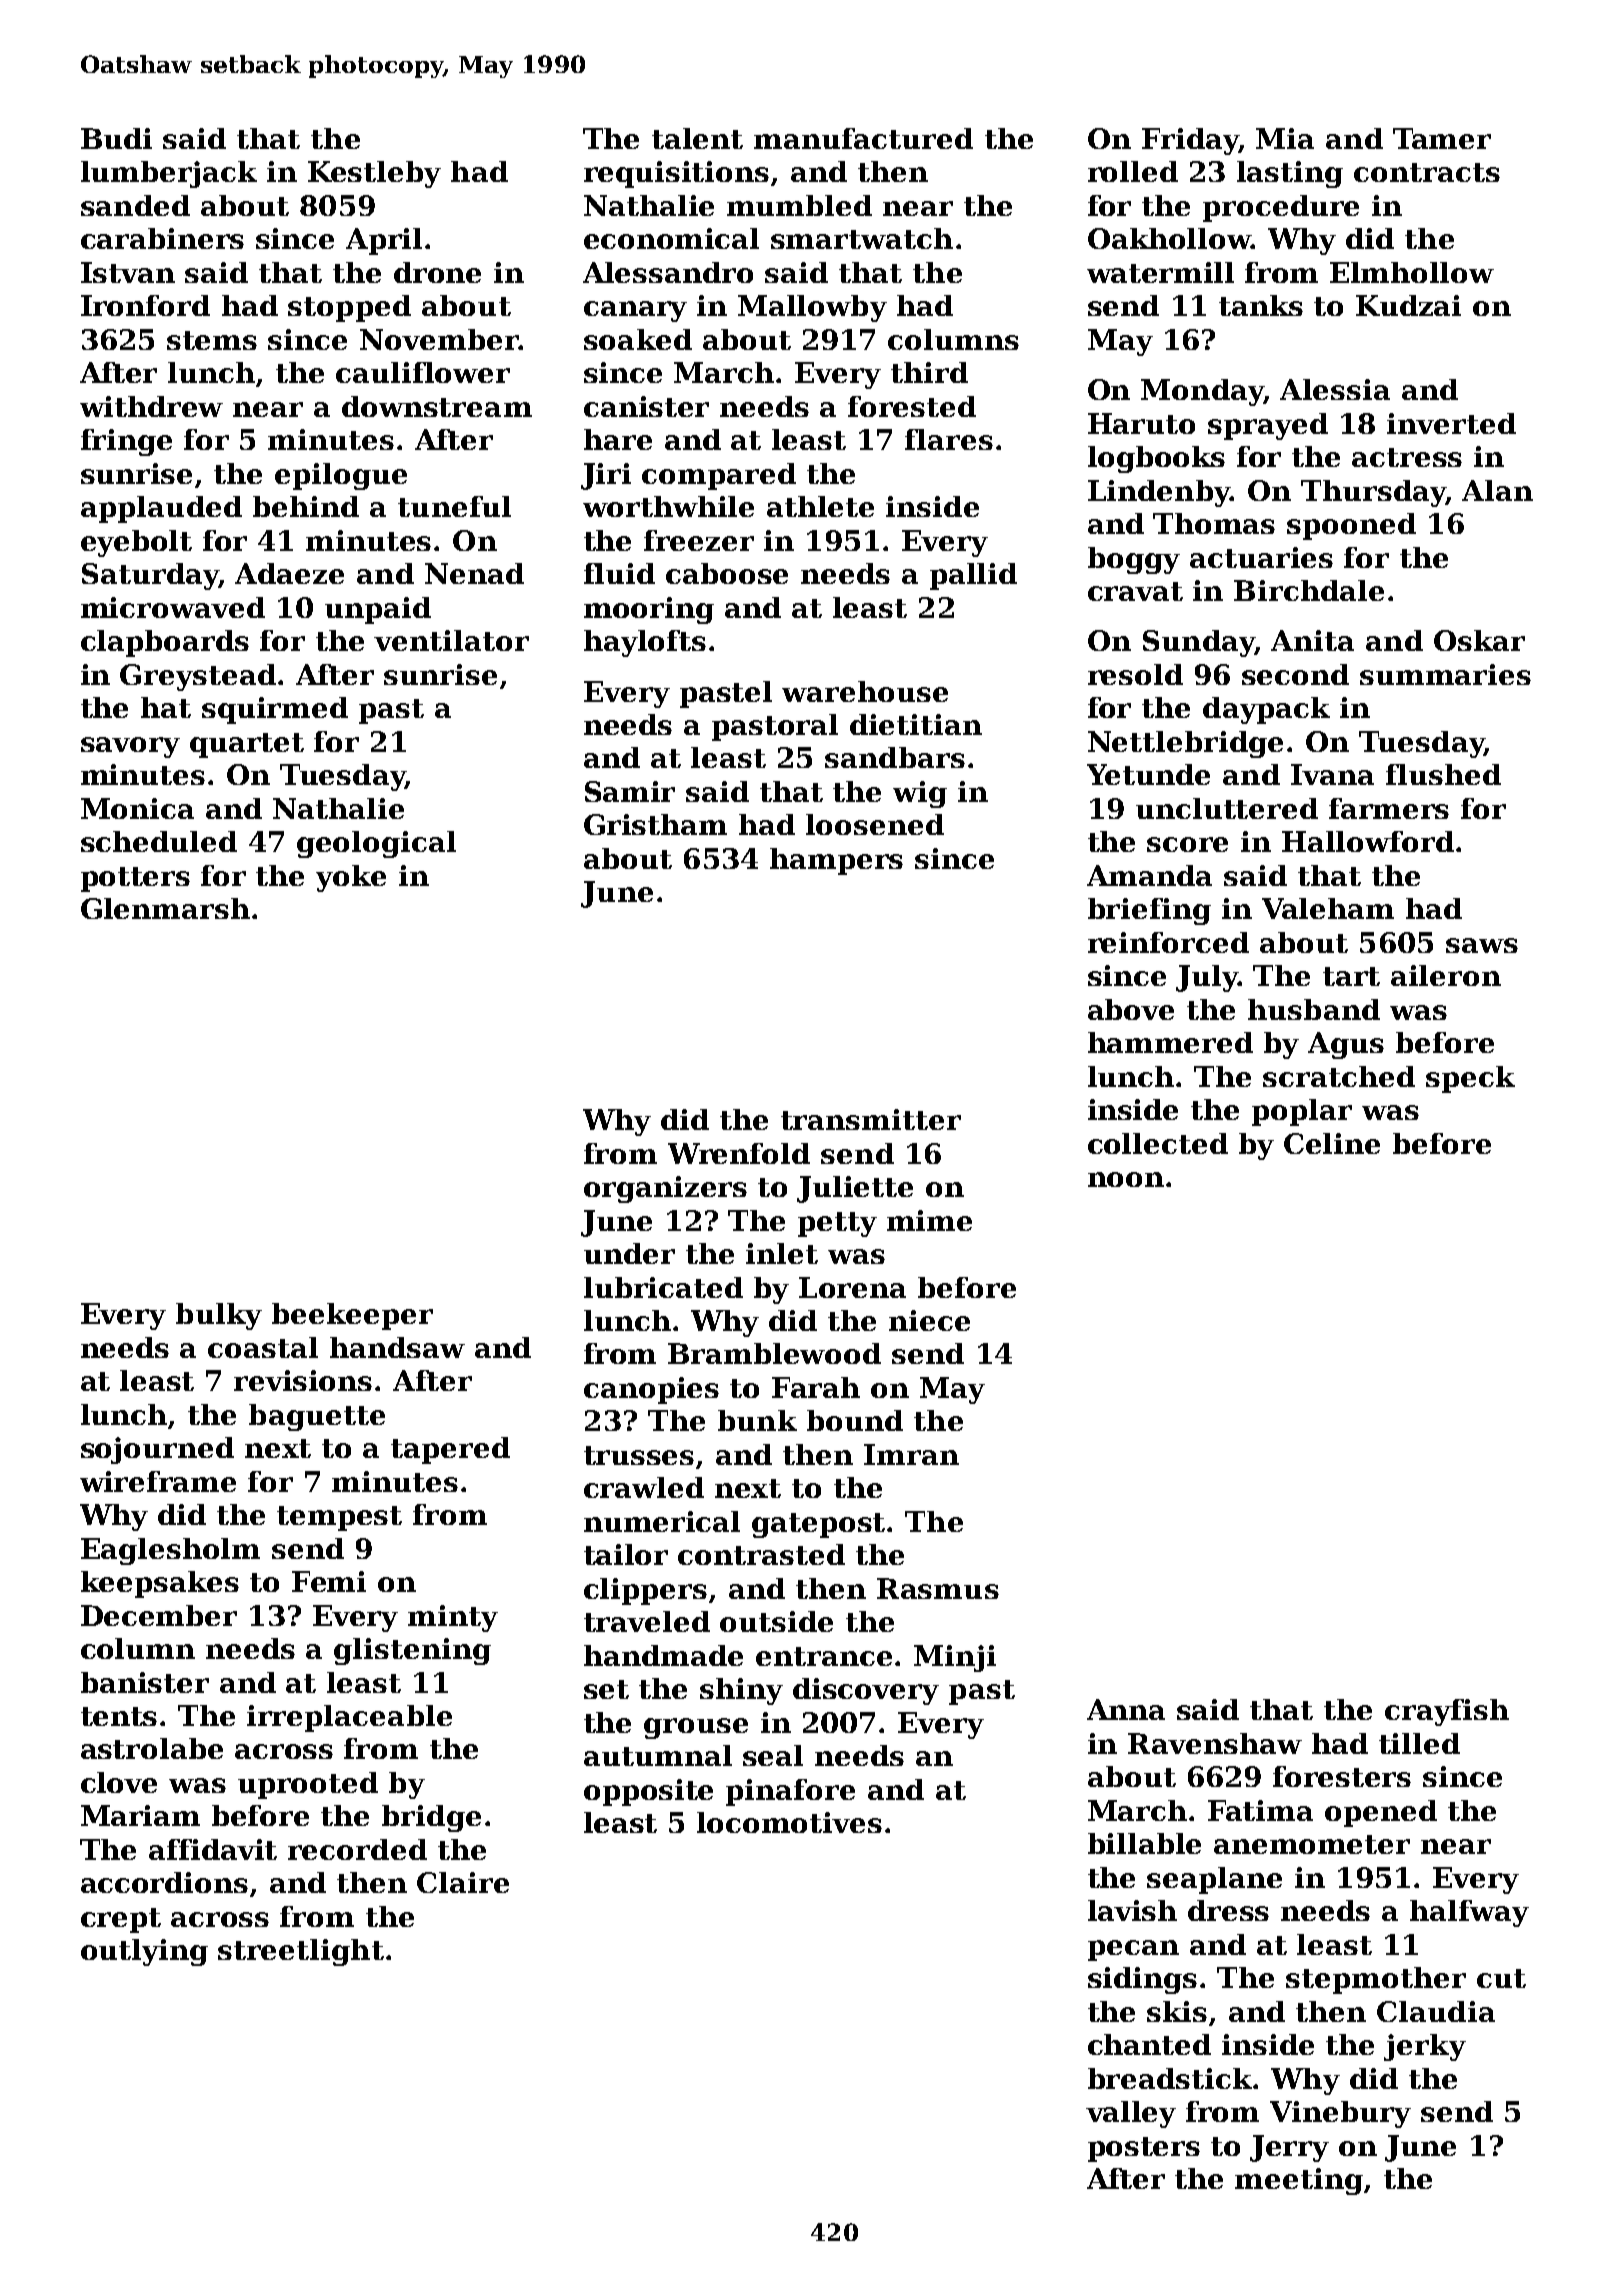  Describe the element at coordinates (776, 1621) in the screenshot. I see `outside` at that location.
